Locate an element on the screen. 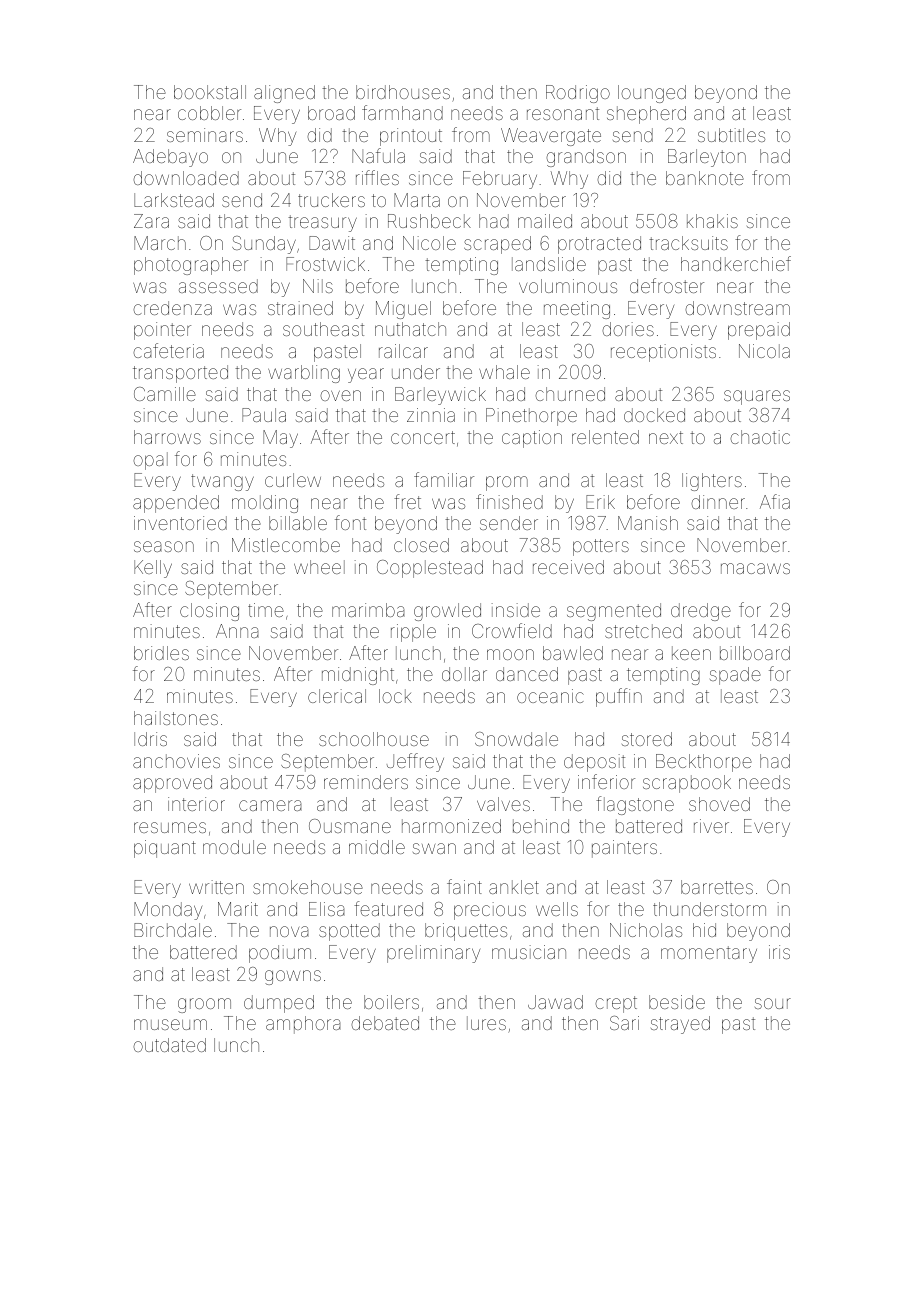  lighters is located at coordinates (712, 482).
